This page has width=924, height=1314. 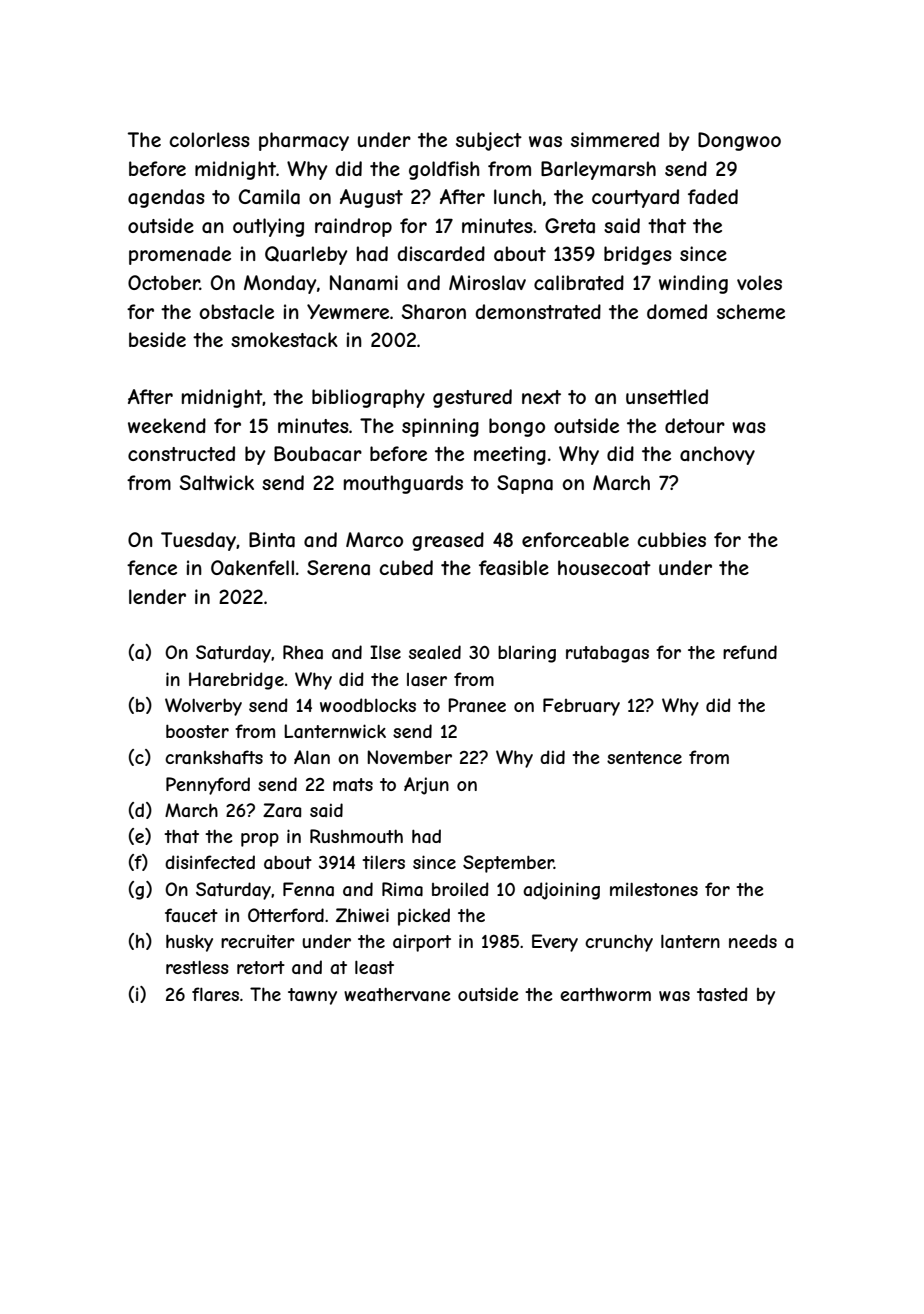 What do you see at coordinates (312, 996) in the page?
I see `tawny` at bounding box center [312, 996].
